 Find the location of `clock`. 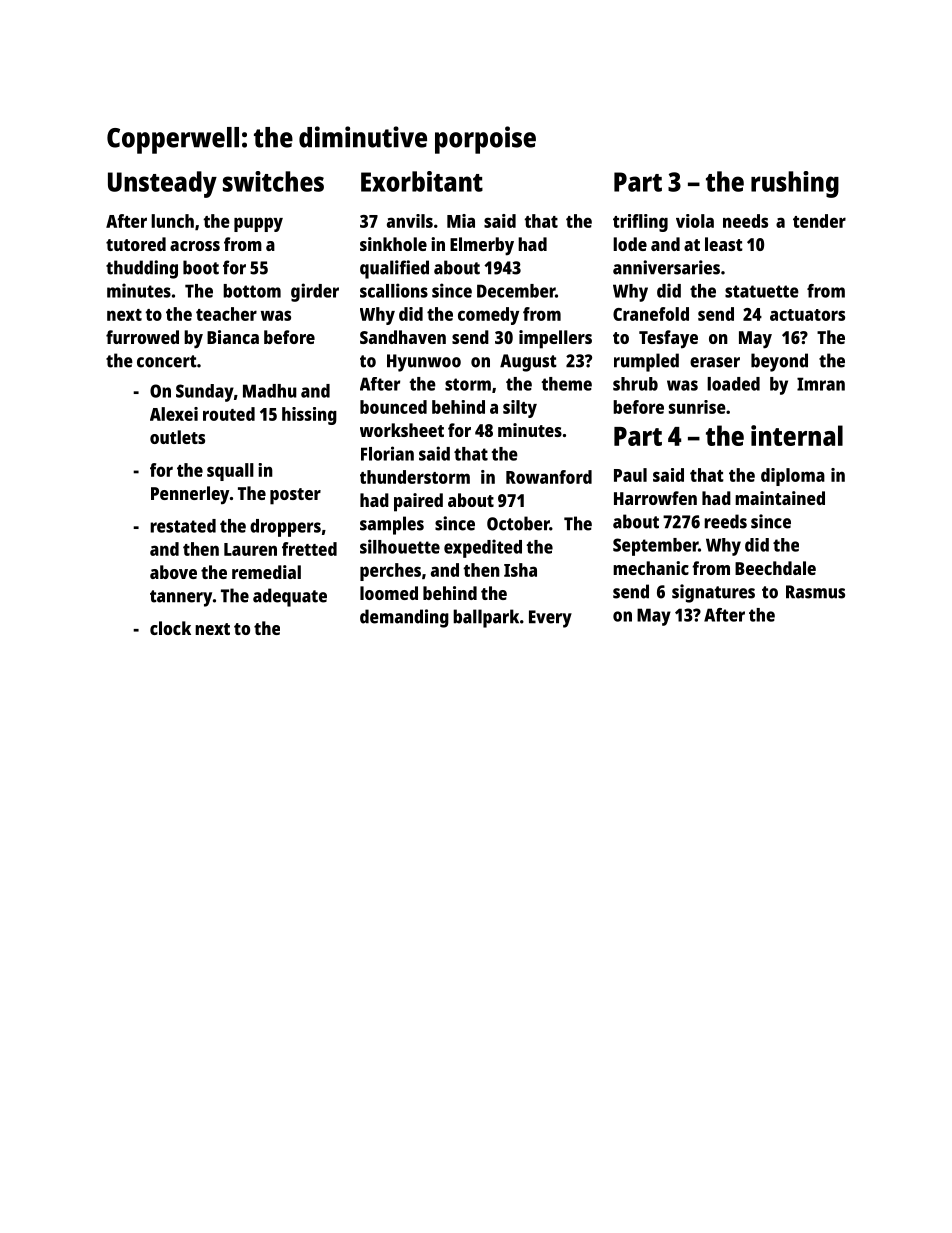

clock is located at coordinates (170, 628).
